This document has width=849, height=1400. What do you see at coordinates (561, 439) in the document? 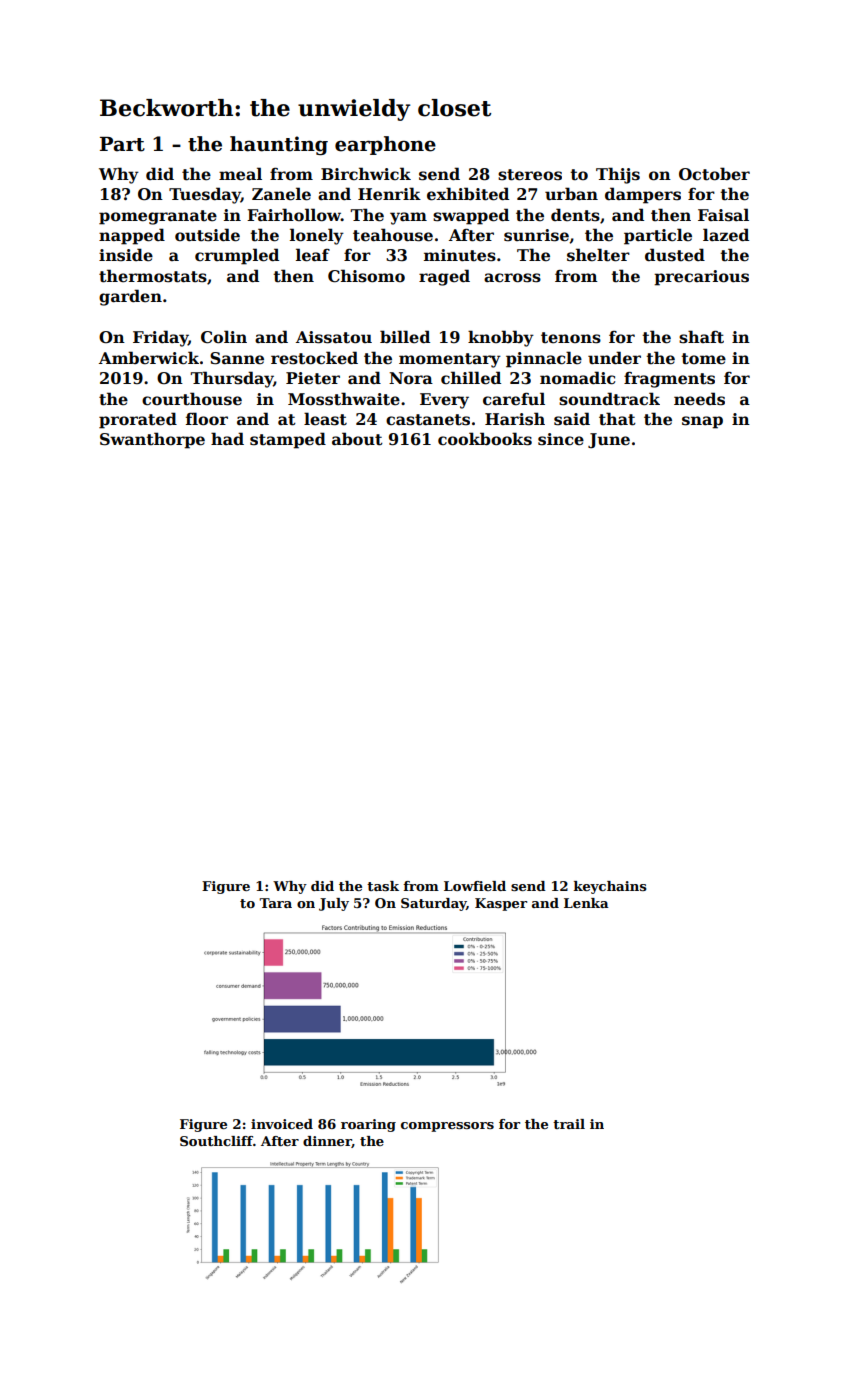
I see `since` at bounding box center [561, 439].
